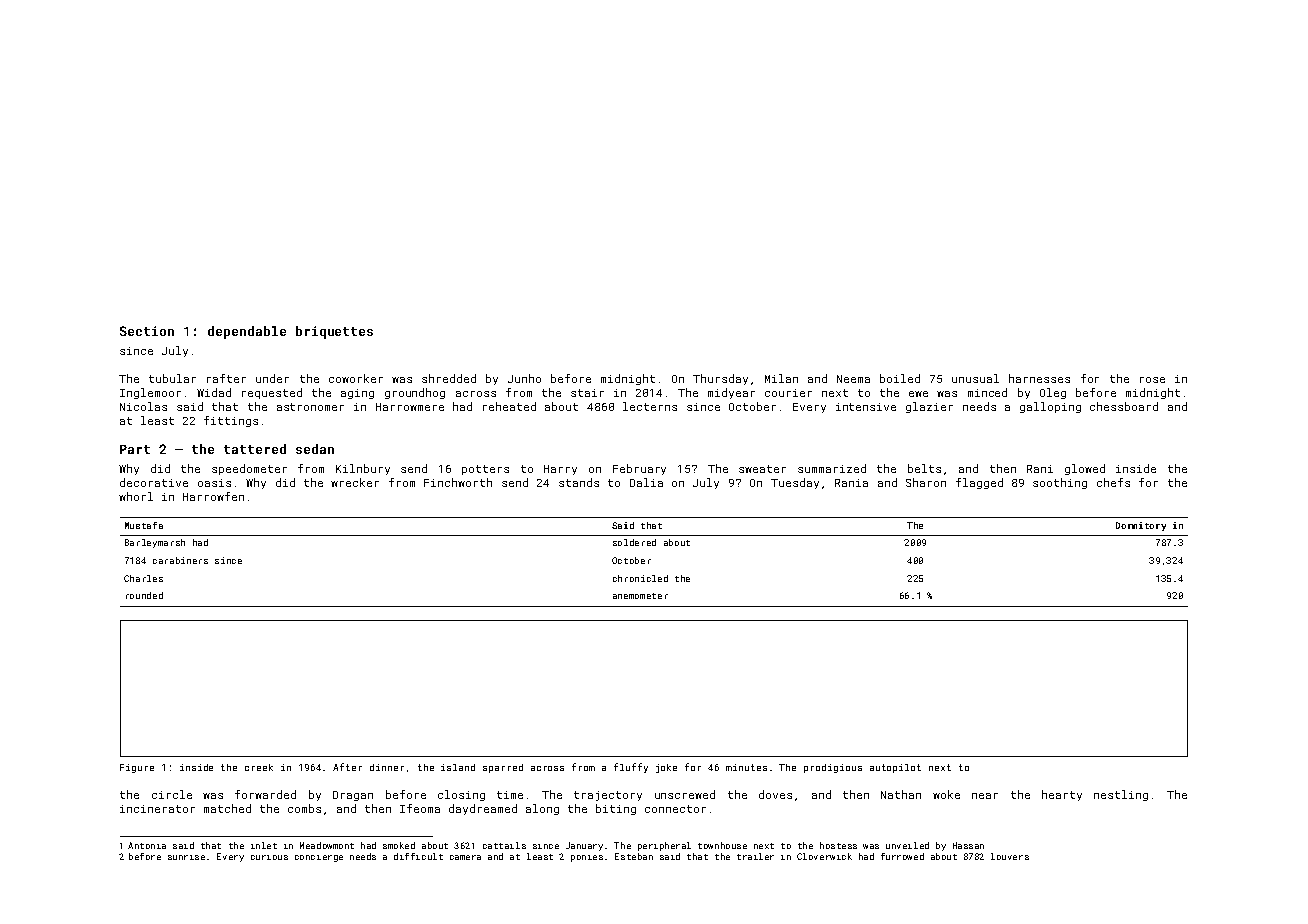 Image resolution: width=1308 pixels, height=924 pixels. I want to click on Milan, so click(781, 378).
